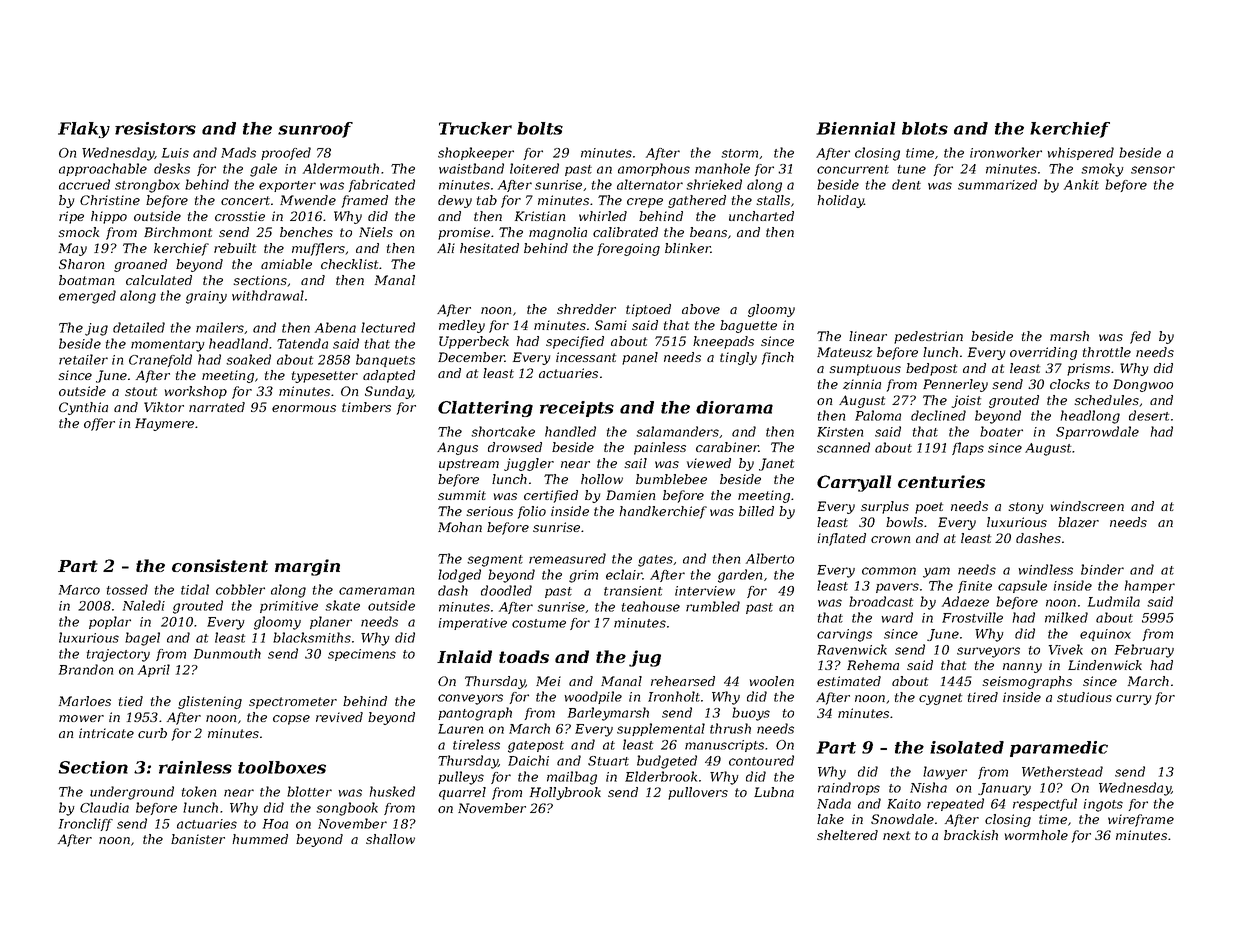 This screenshot has height=952, width=1233. Describe the element at coordinates (1150, 586) in the screenshot. I see `hamper` at that location.
